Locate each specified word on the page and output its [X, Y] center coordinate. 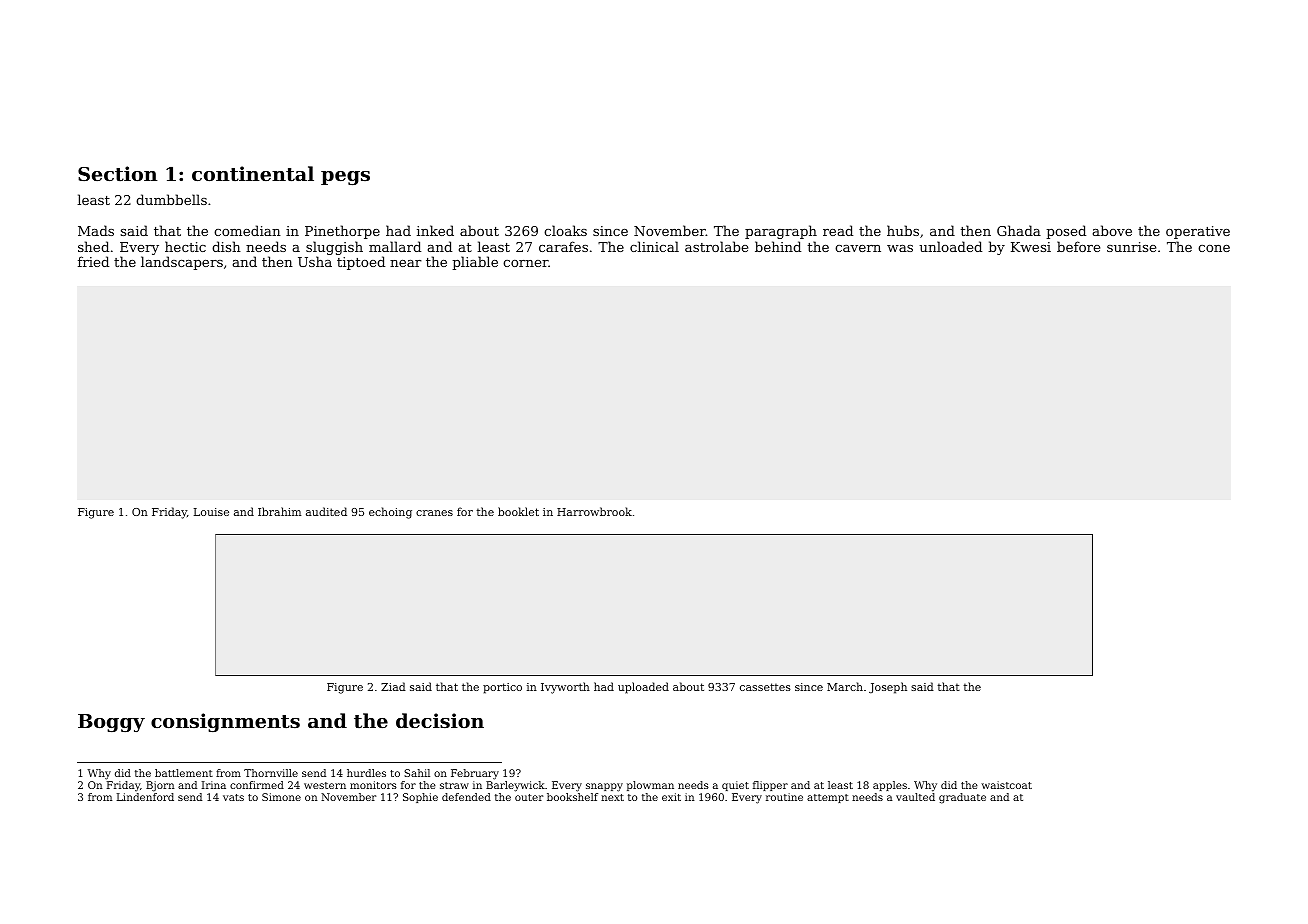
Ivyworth [565, 688]
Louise [211, 512]
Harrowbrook [594, 511]
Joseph [888, 688]
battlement [184, 773]
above [1112, 230]
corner [526, 263]
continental [253, 174]
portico [502, 688]
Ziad [393, 686]
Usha [315, 262]
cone [1214, 248]
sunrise [1131, 247]
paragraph [781, 232]
